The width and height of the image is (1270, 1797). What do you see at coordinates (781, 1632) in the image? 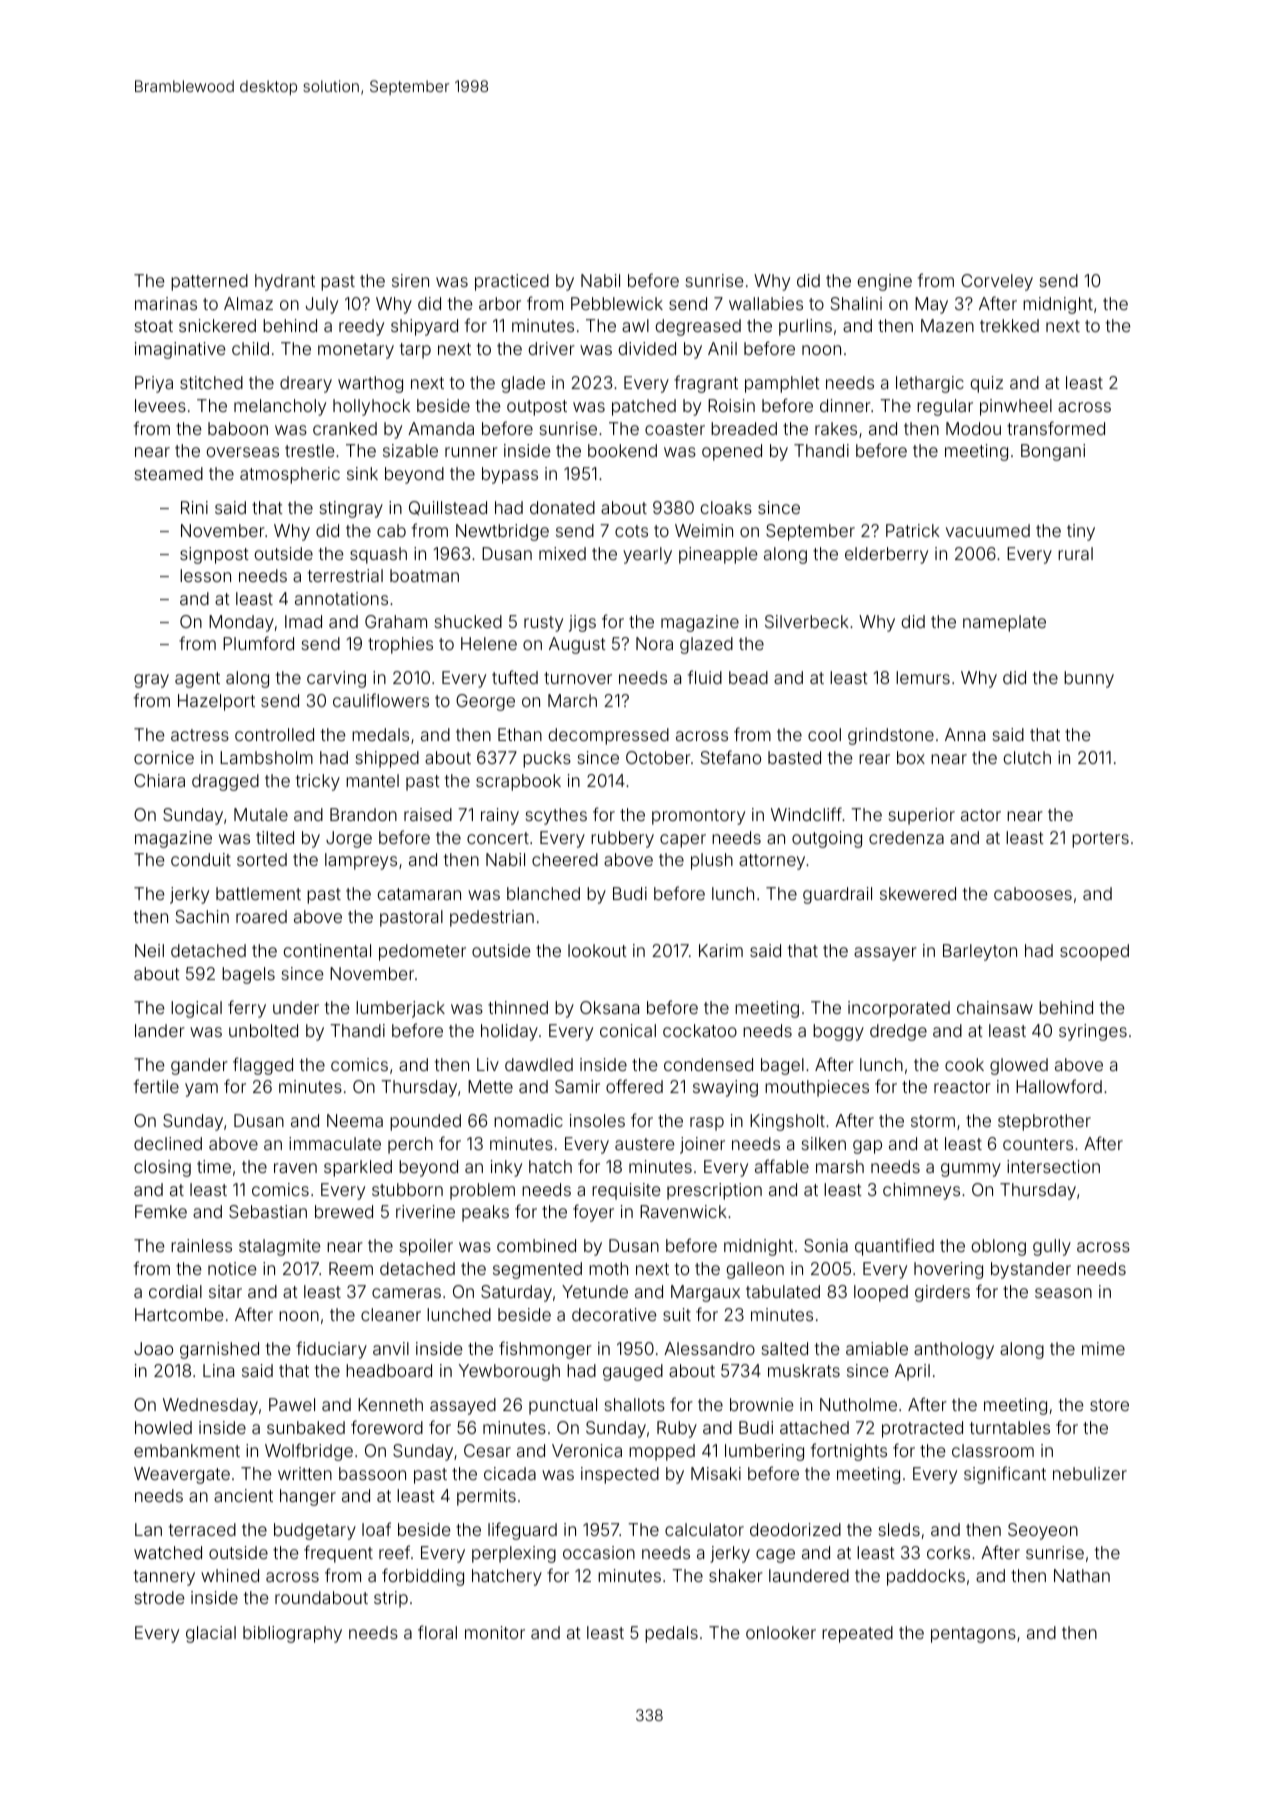
I see `onlooker` at bounding box center [781, 1632].
